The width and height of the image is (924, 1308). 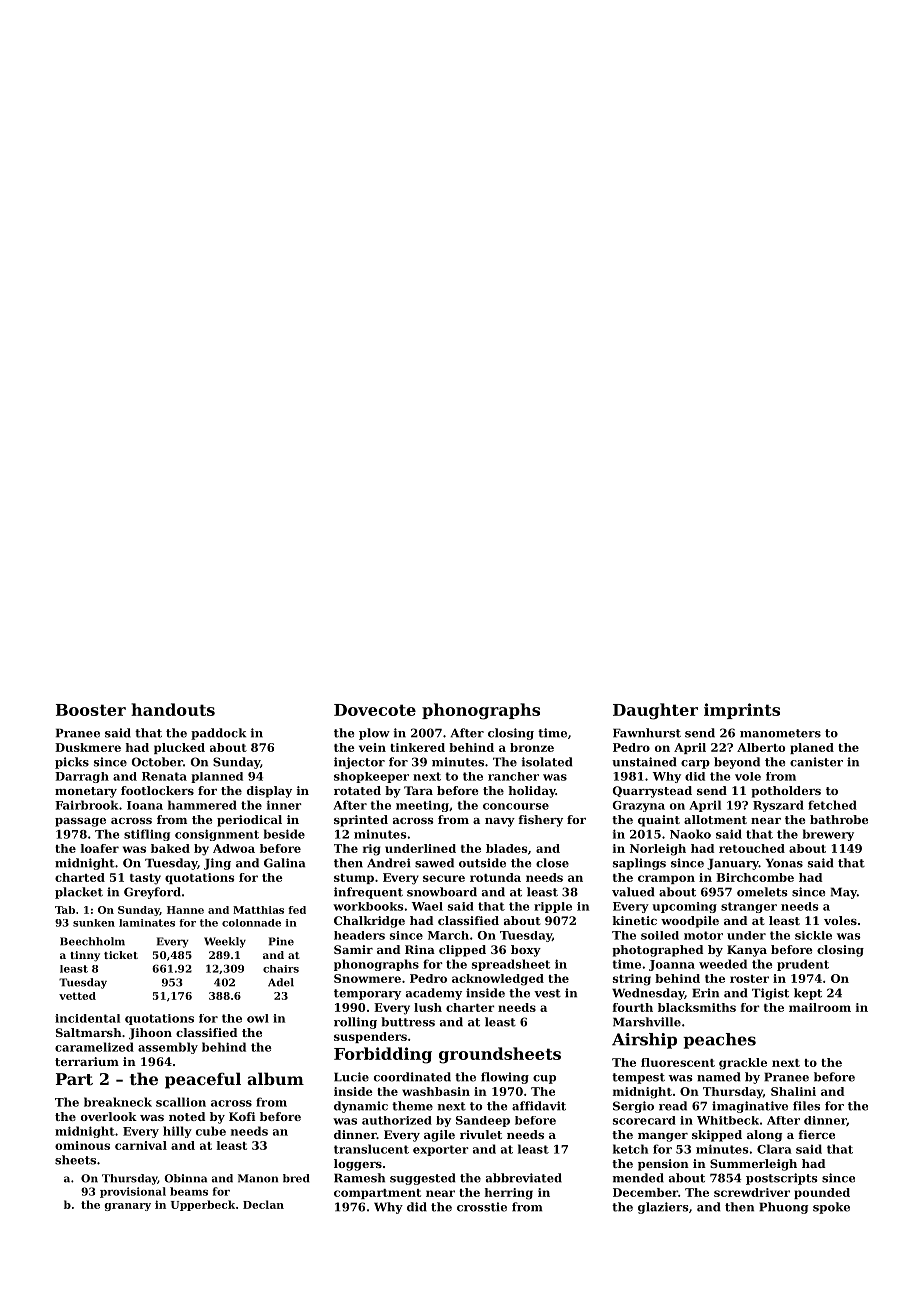 What do you see at coordinates (91, 710) in the image?
I see `Booster` at bounding box center [91, 710].
